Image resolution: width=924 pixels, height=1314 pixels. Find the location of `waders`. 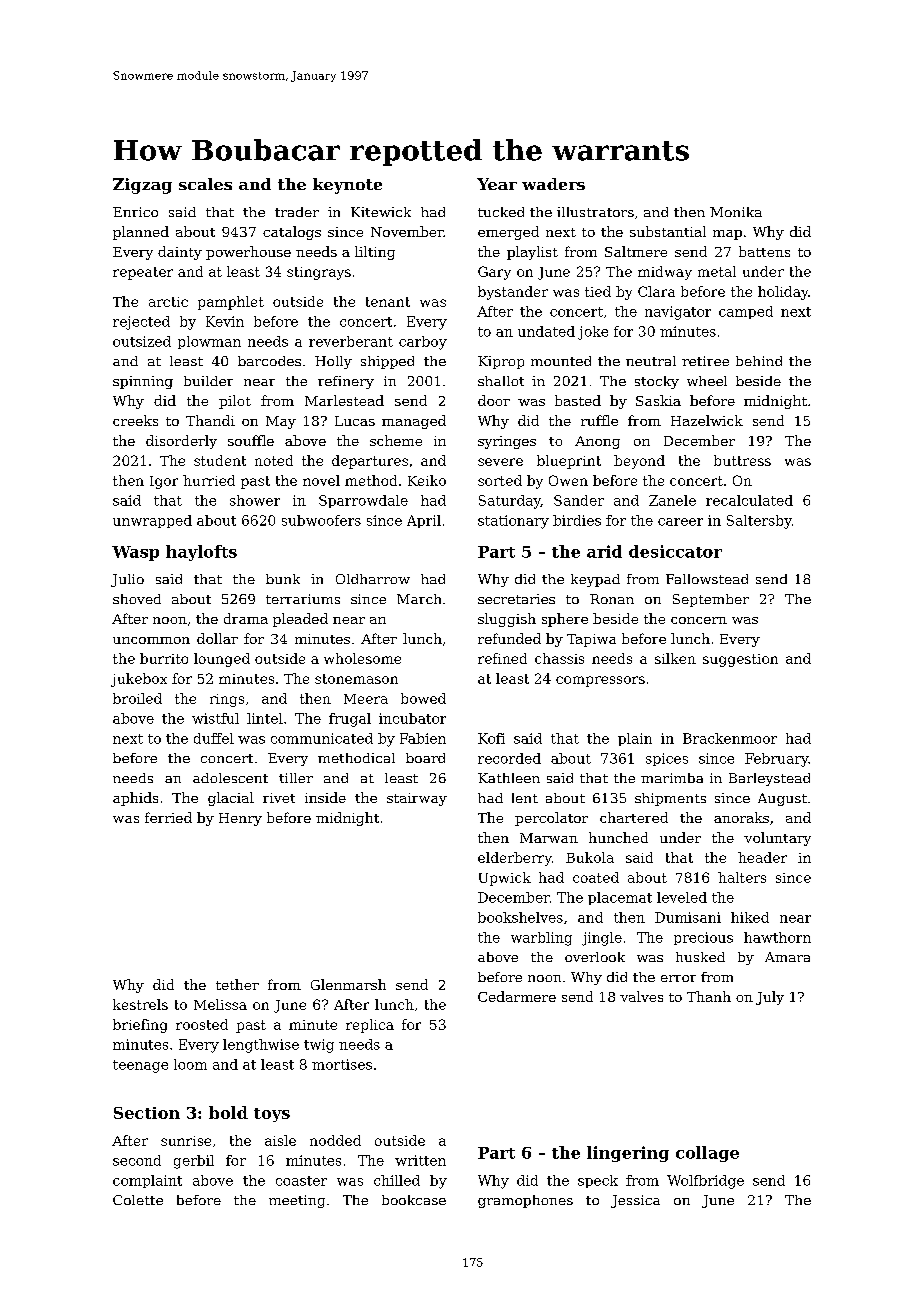

waders is located at coordinates (553, 184).
